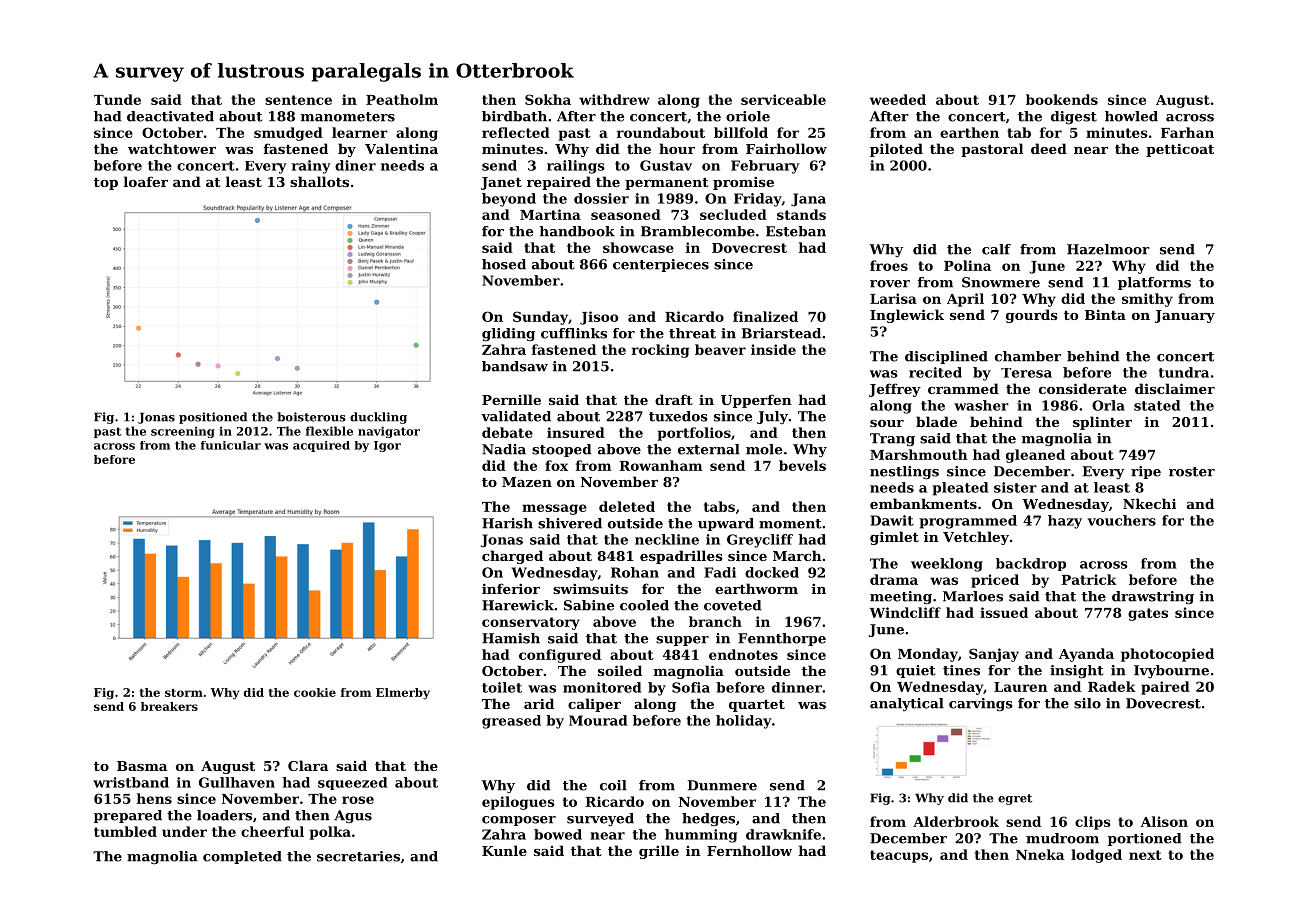  Describe the element at coordinates (128, 816) in the page. I see `prepared` at that location.
